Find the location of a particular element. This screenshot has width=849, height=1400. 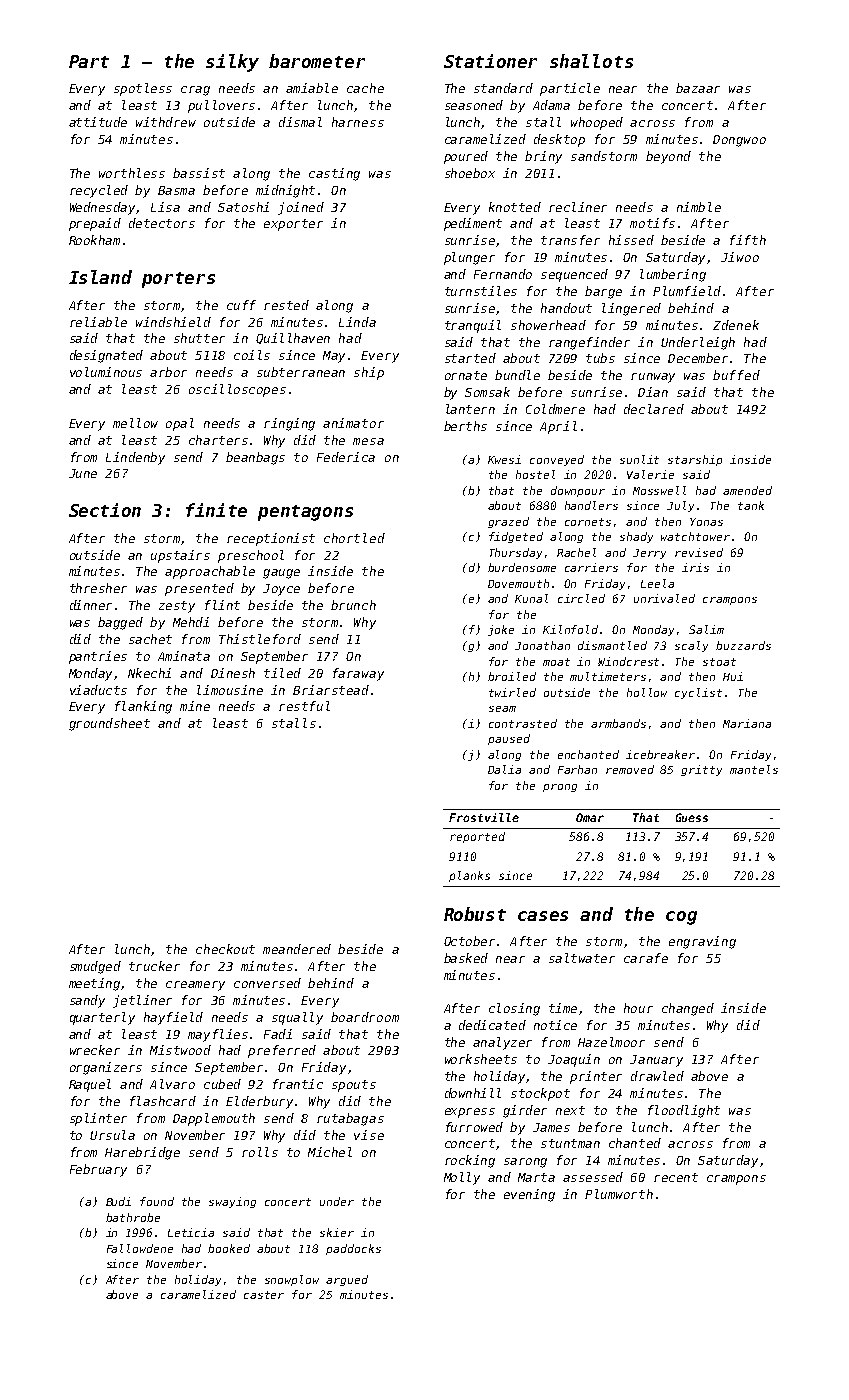

pediment is located at coordinates (473, 224).
